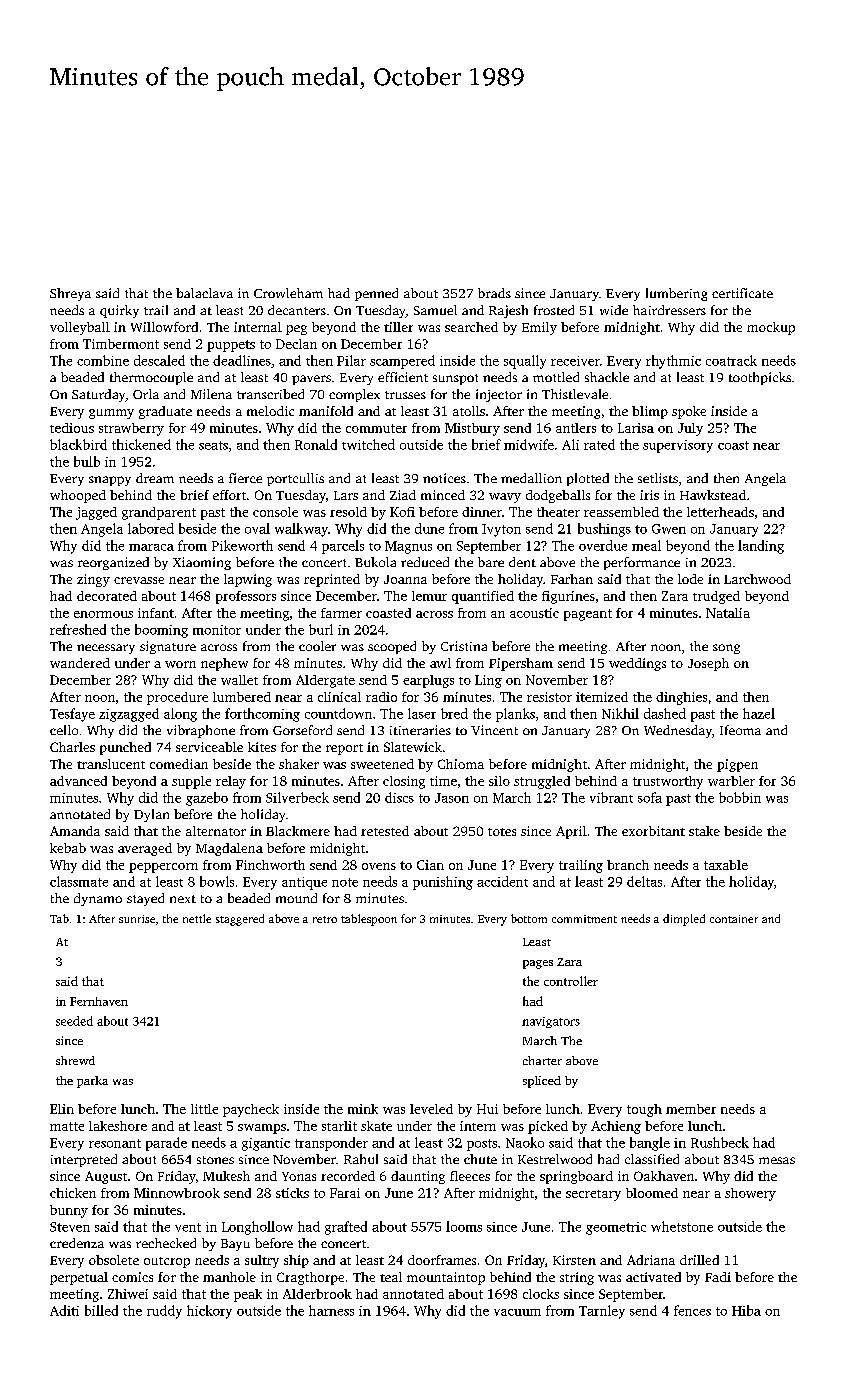 The image size is (849, 1400). I want to click on dream, so click(155, 478).
